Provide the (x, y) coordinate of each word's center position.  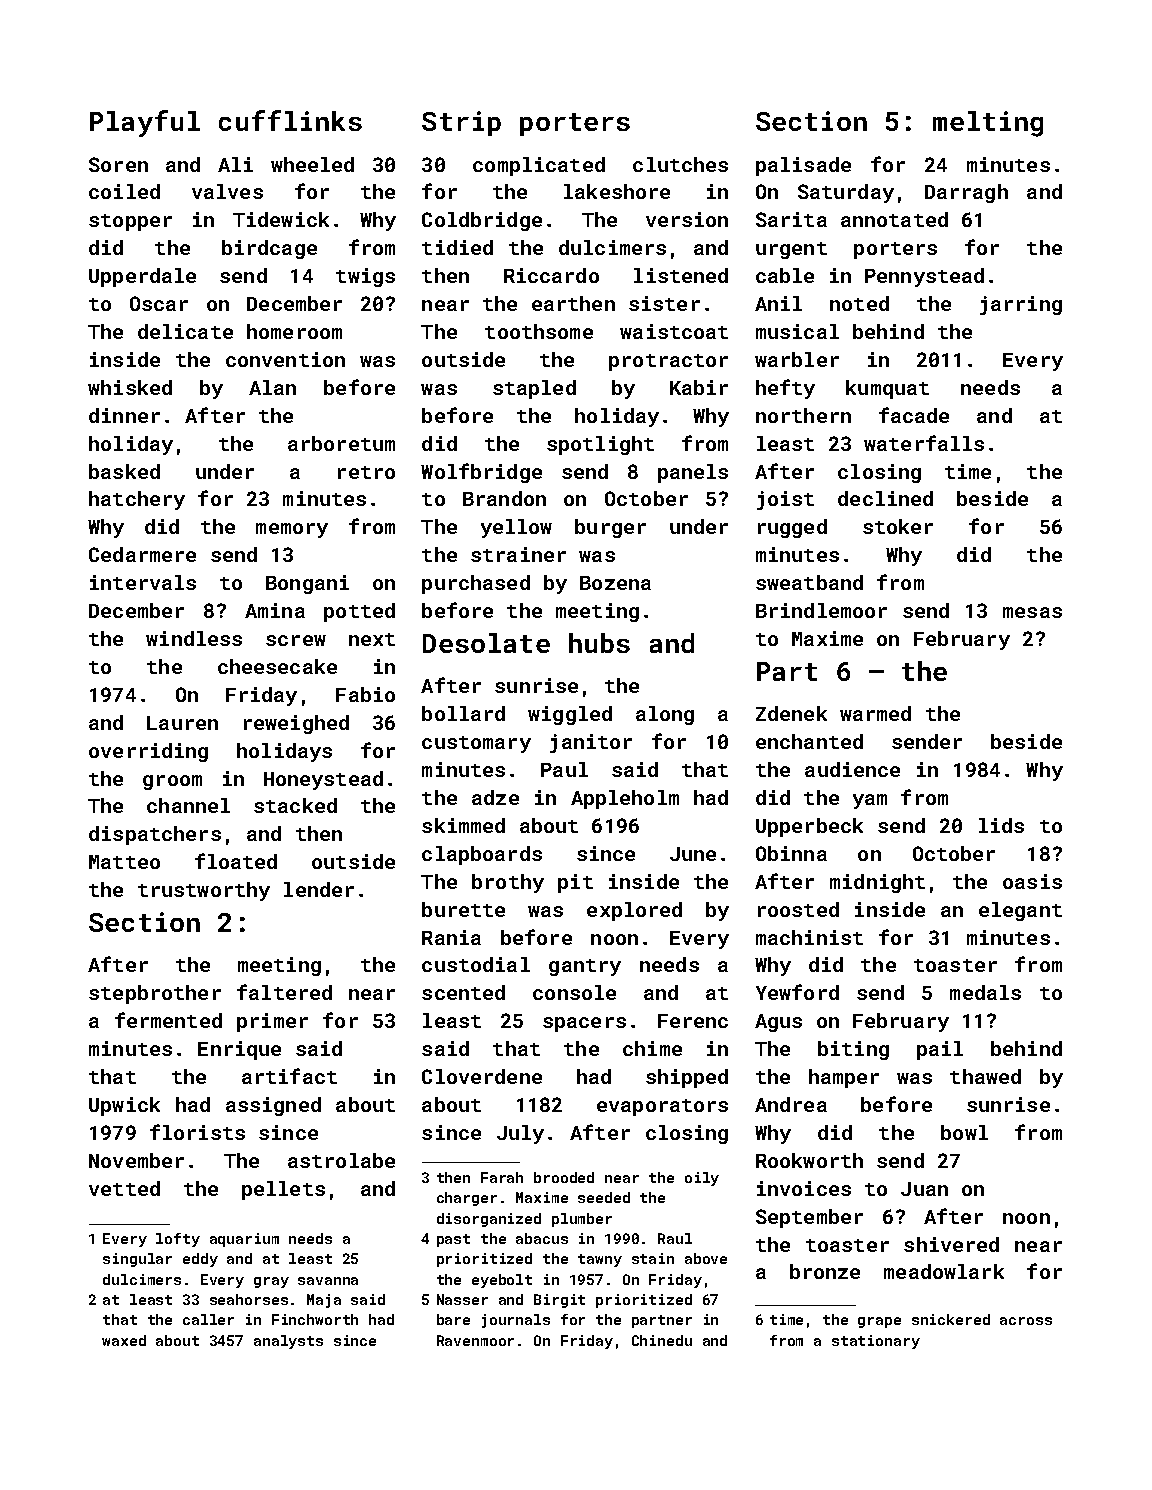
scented (463, 992)
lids (1001, 825)
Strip (461, 123)
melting (988, 124)
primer (272, 1022)
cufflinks (290, 120)
